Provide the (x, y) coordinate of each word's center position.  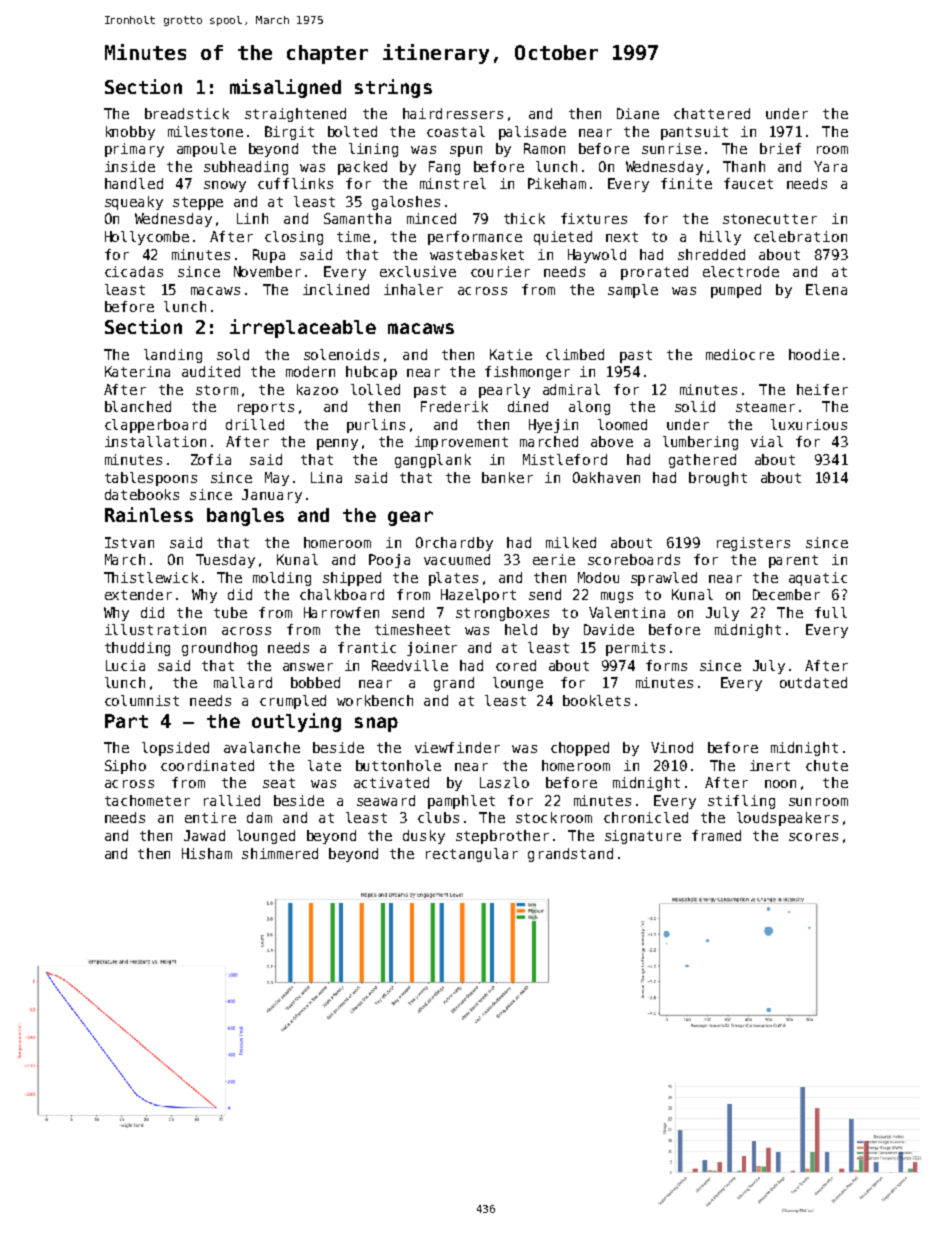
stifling (741, 802)
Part (126, 721)
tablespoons (151, 479)
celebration (800, 236)
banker (507, 477)
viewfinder (457, 747)
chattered (712, 113)
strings (393, 88)
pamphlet (461, 802)
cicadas (134, 271)
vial (767, 441)
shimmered (280, 853)
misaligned (285, 88)
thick (524, 218)
